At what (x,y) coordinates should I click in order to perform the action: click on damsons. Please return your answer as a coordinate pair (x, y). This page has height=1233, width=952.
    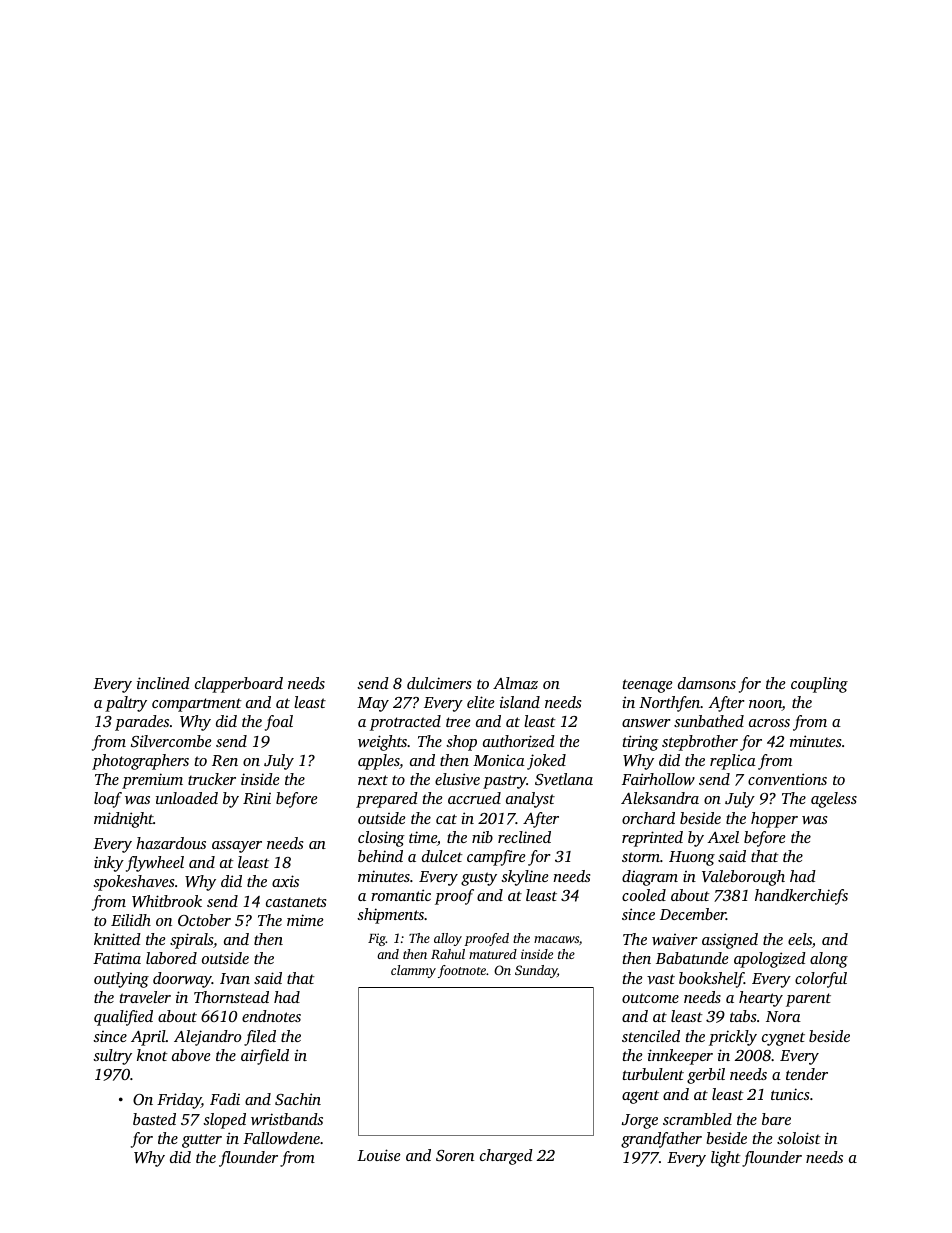
    Looking at the image, I should click on (707, 683).
